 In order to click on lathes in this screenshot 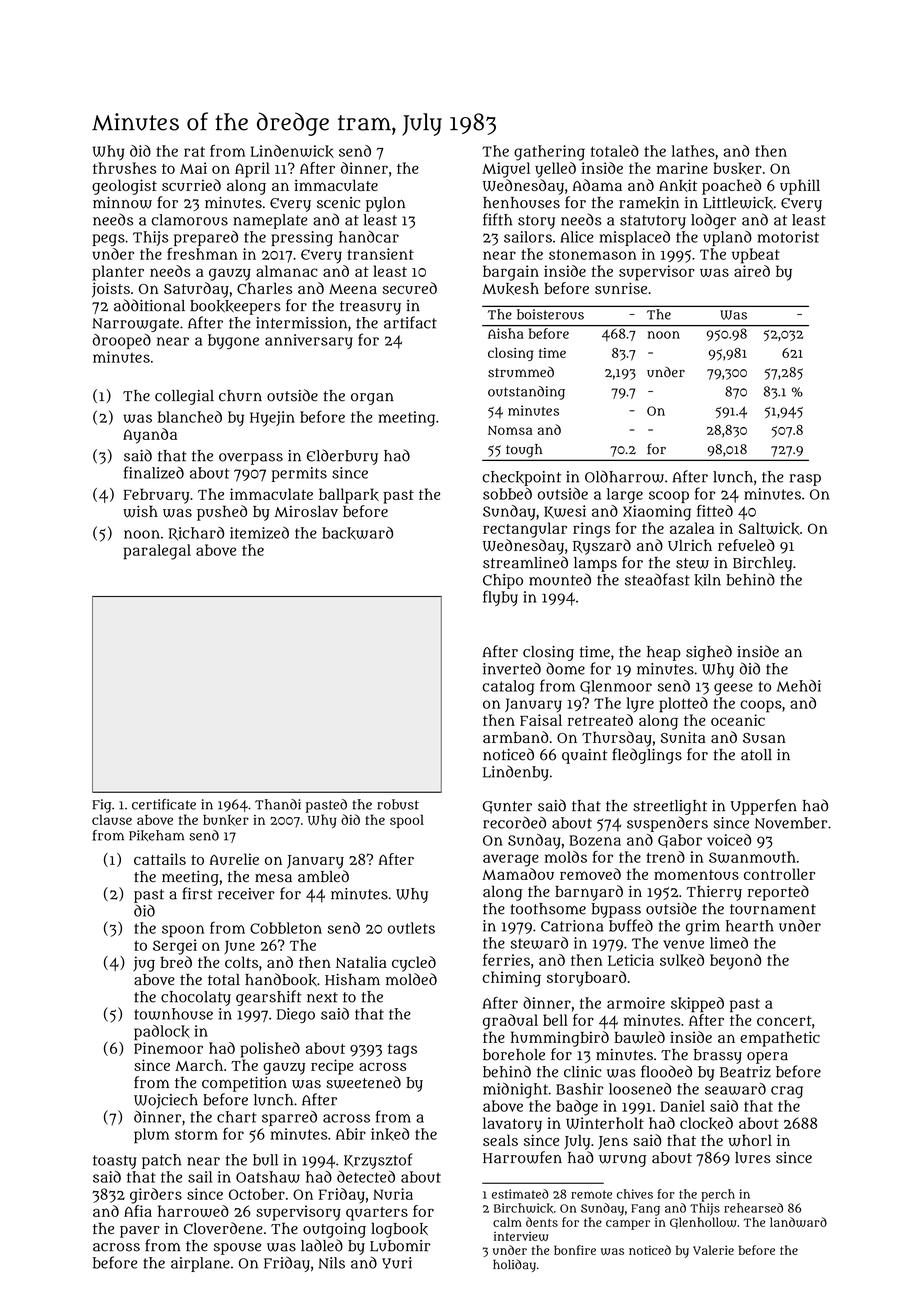, I will do `click(693, 151)`.
